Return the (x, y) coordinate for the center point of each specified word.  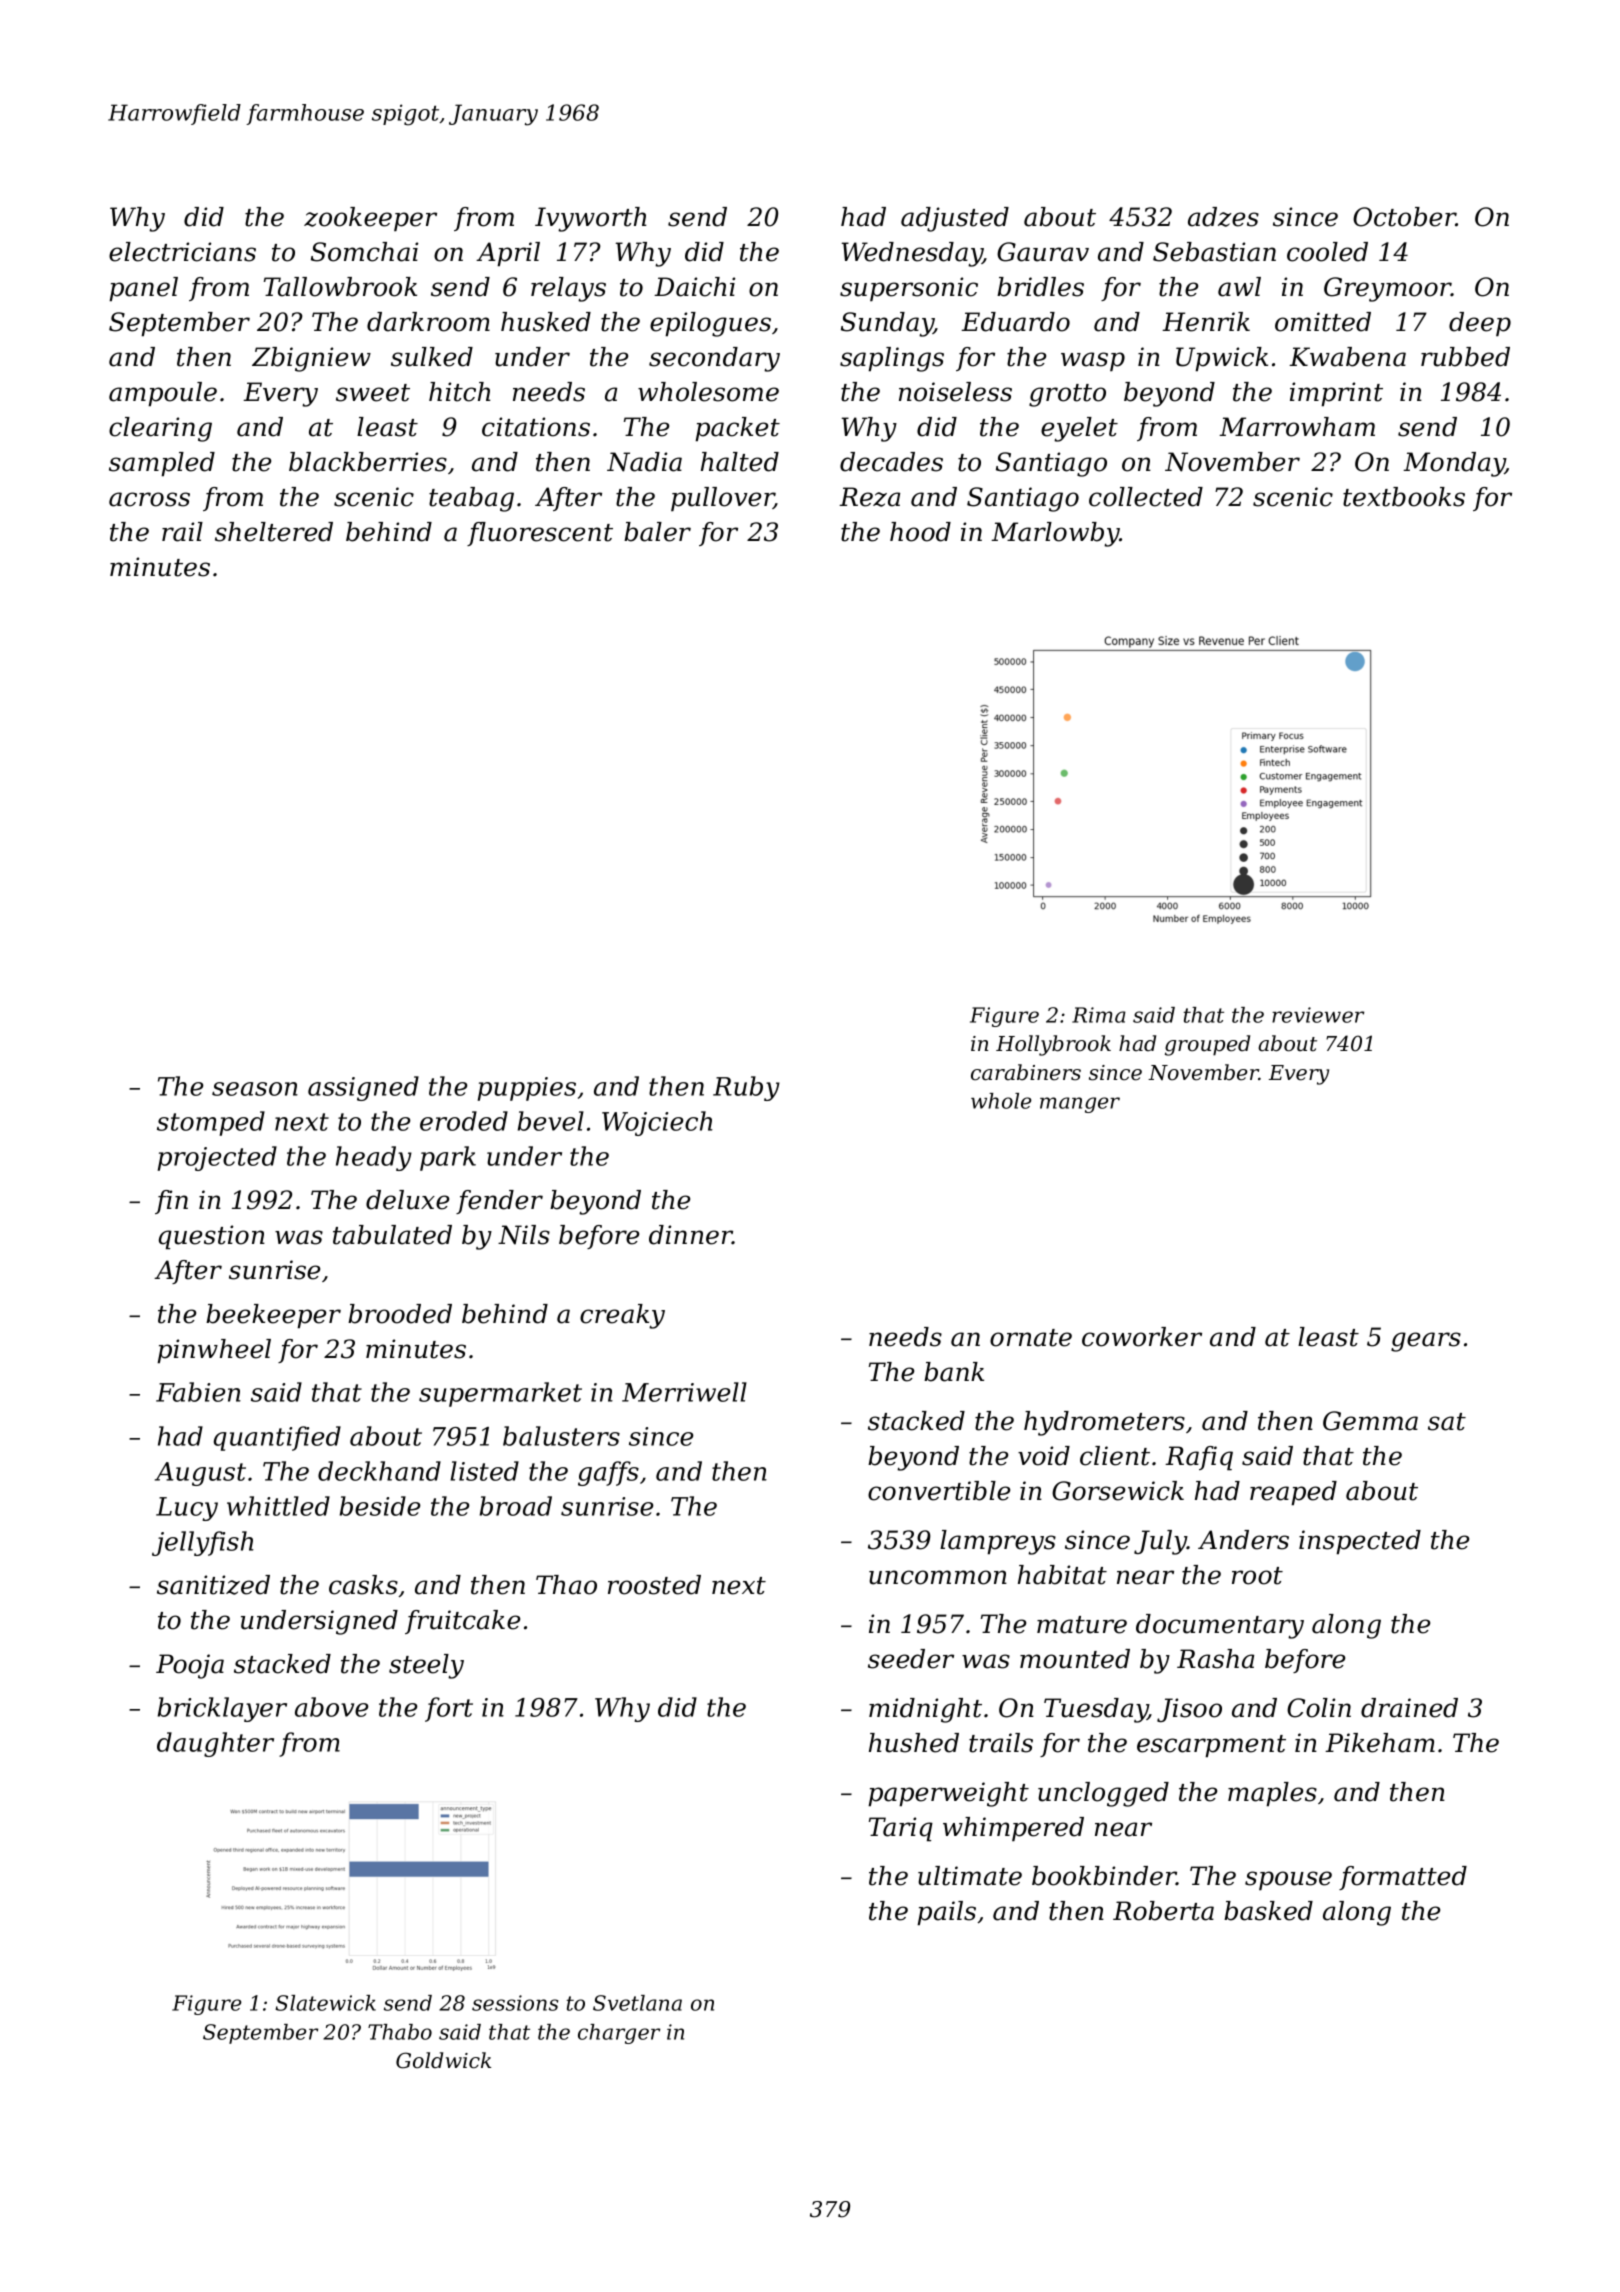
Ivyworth (590, 219)
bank (954, 1372)
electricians (182, 252)
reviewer (1318, 1015)
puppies (526, 1089)
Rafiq (1199, 1458)
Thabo (400, 2032)
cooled (1327, 252)
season (255, 1089)
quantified (277, 1438)
